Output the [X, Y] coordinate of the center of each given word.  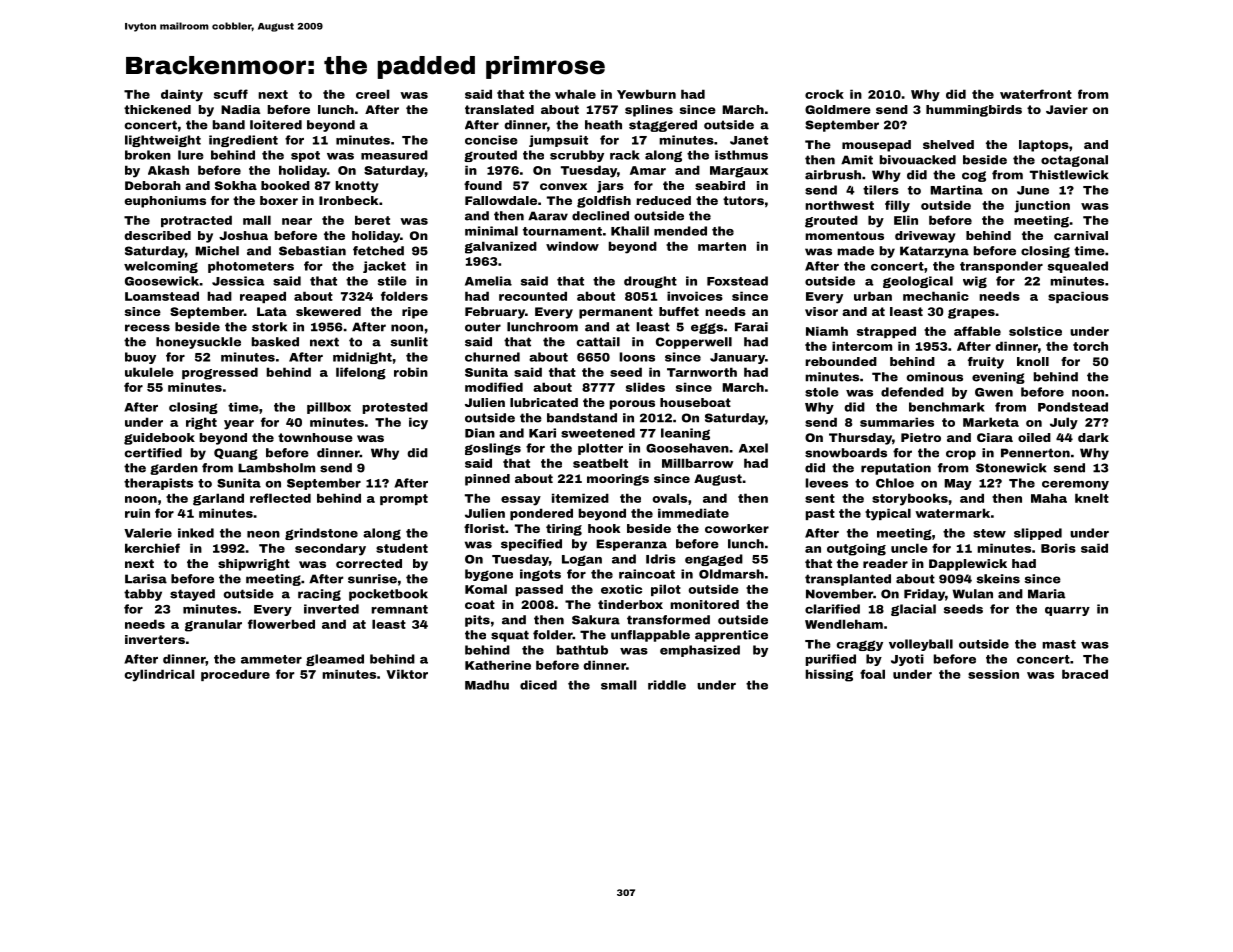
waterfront [1036, 94]
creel [373, 94]
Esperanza [631, 545]
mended [680, 231]
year [239, 425]
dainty [182, 95]
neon [263, 534]
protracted [196, 221]
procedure [235, 675]
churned [492, 357]
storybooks [910, 499]
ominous [935, 377]
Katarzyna [934, 252]
